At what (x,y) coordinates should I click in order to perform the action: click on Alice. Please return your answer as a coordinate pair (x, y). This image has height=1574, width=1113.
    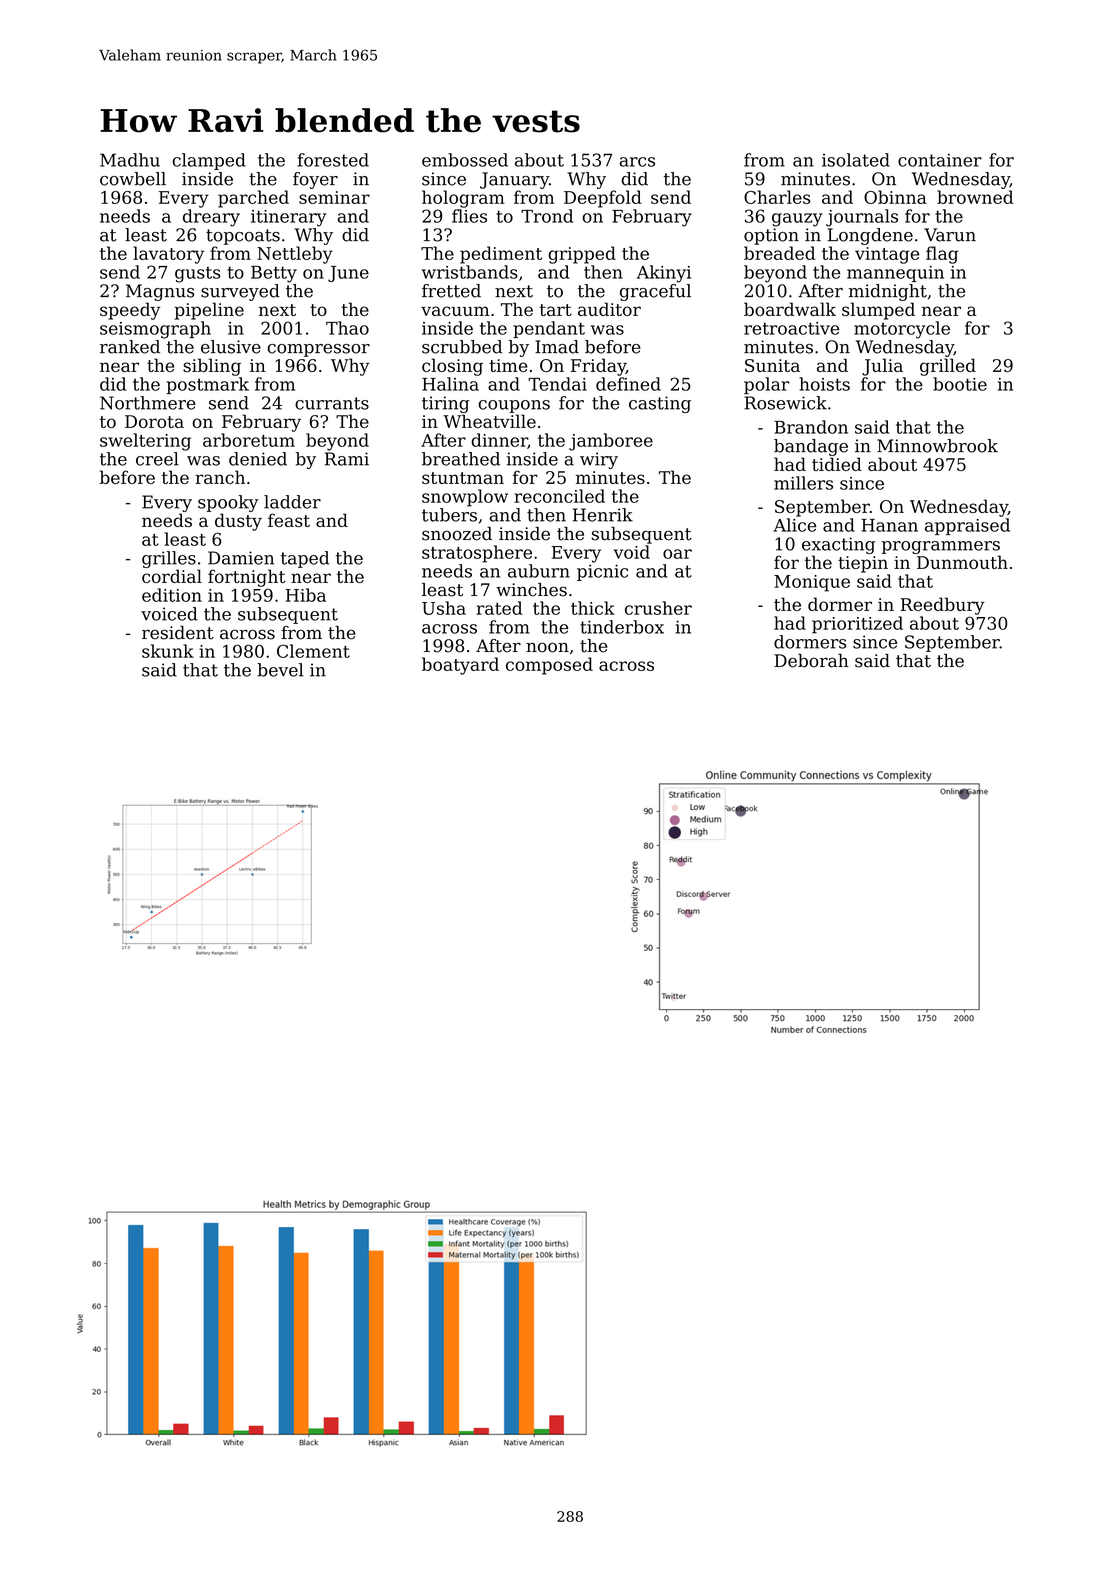
    Looking at the image, I should click on (794, 525).
